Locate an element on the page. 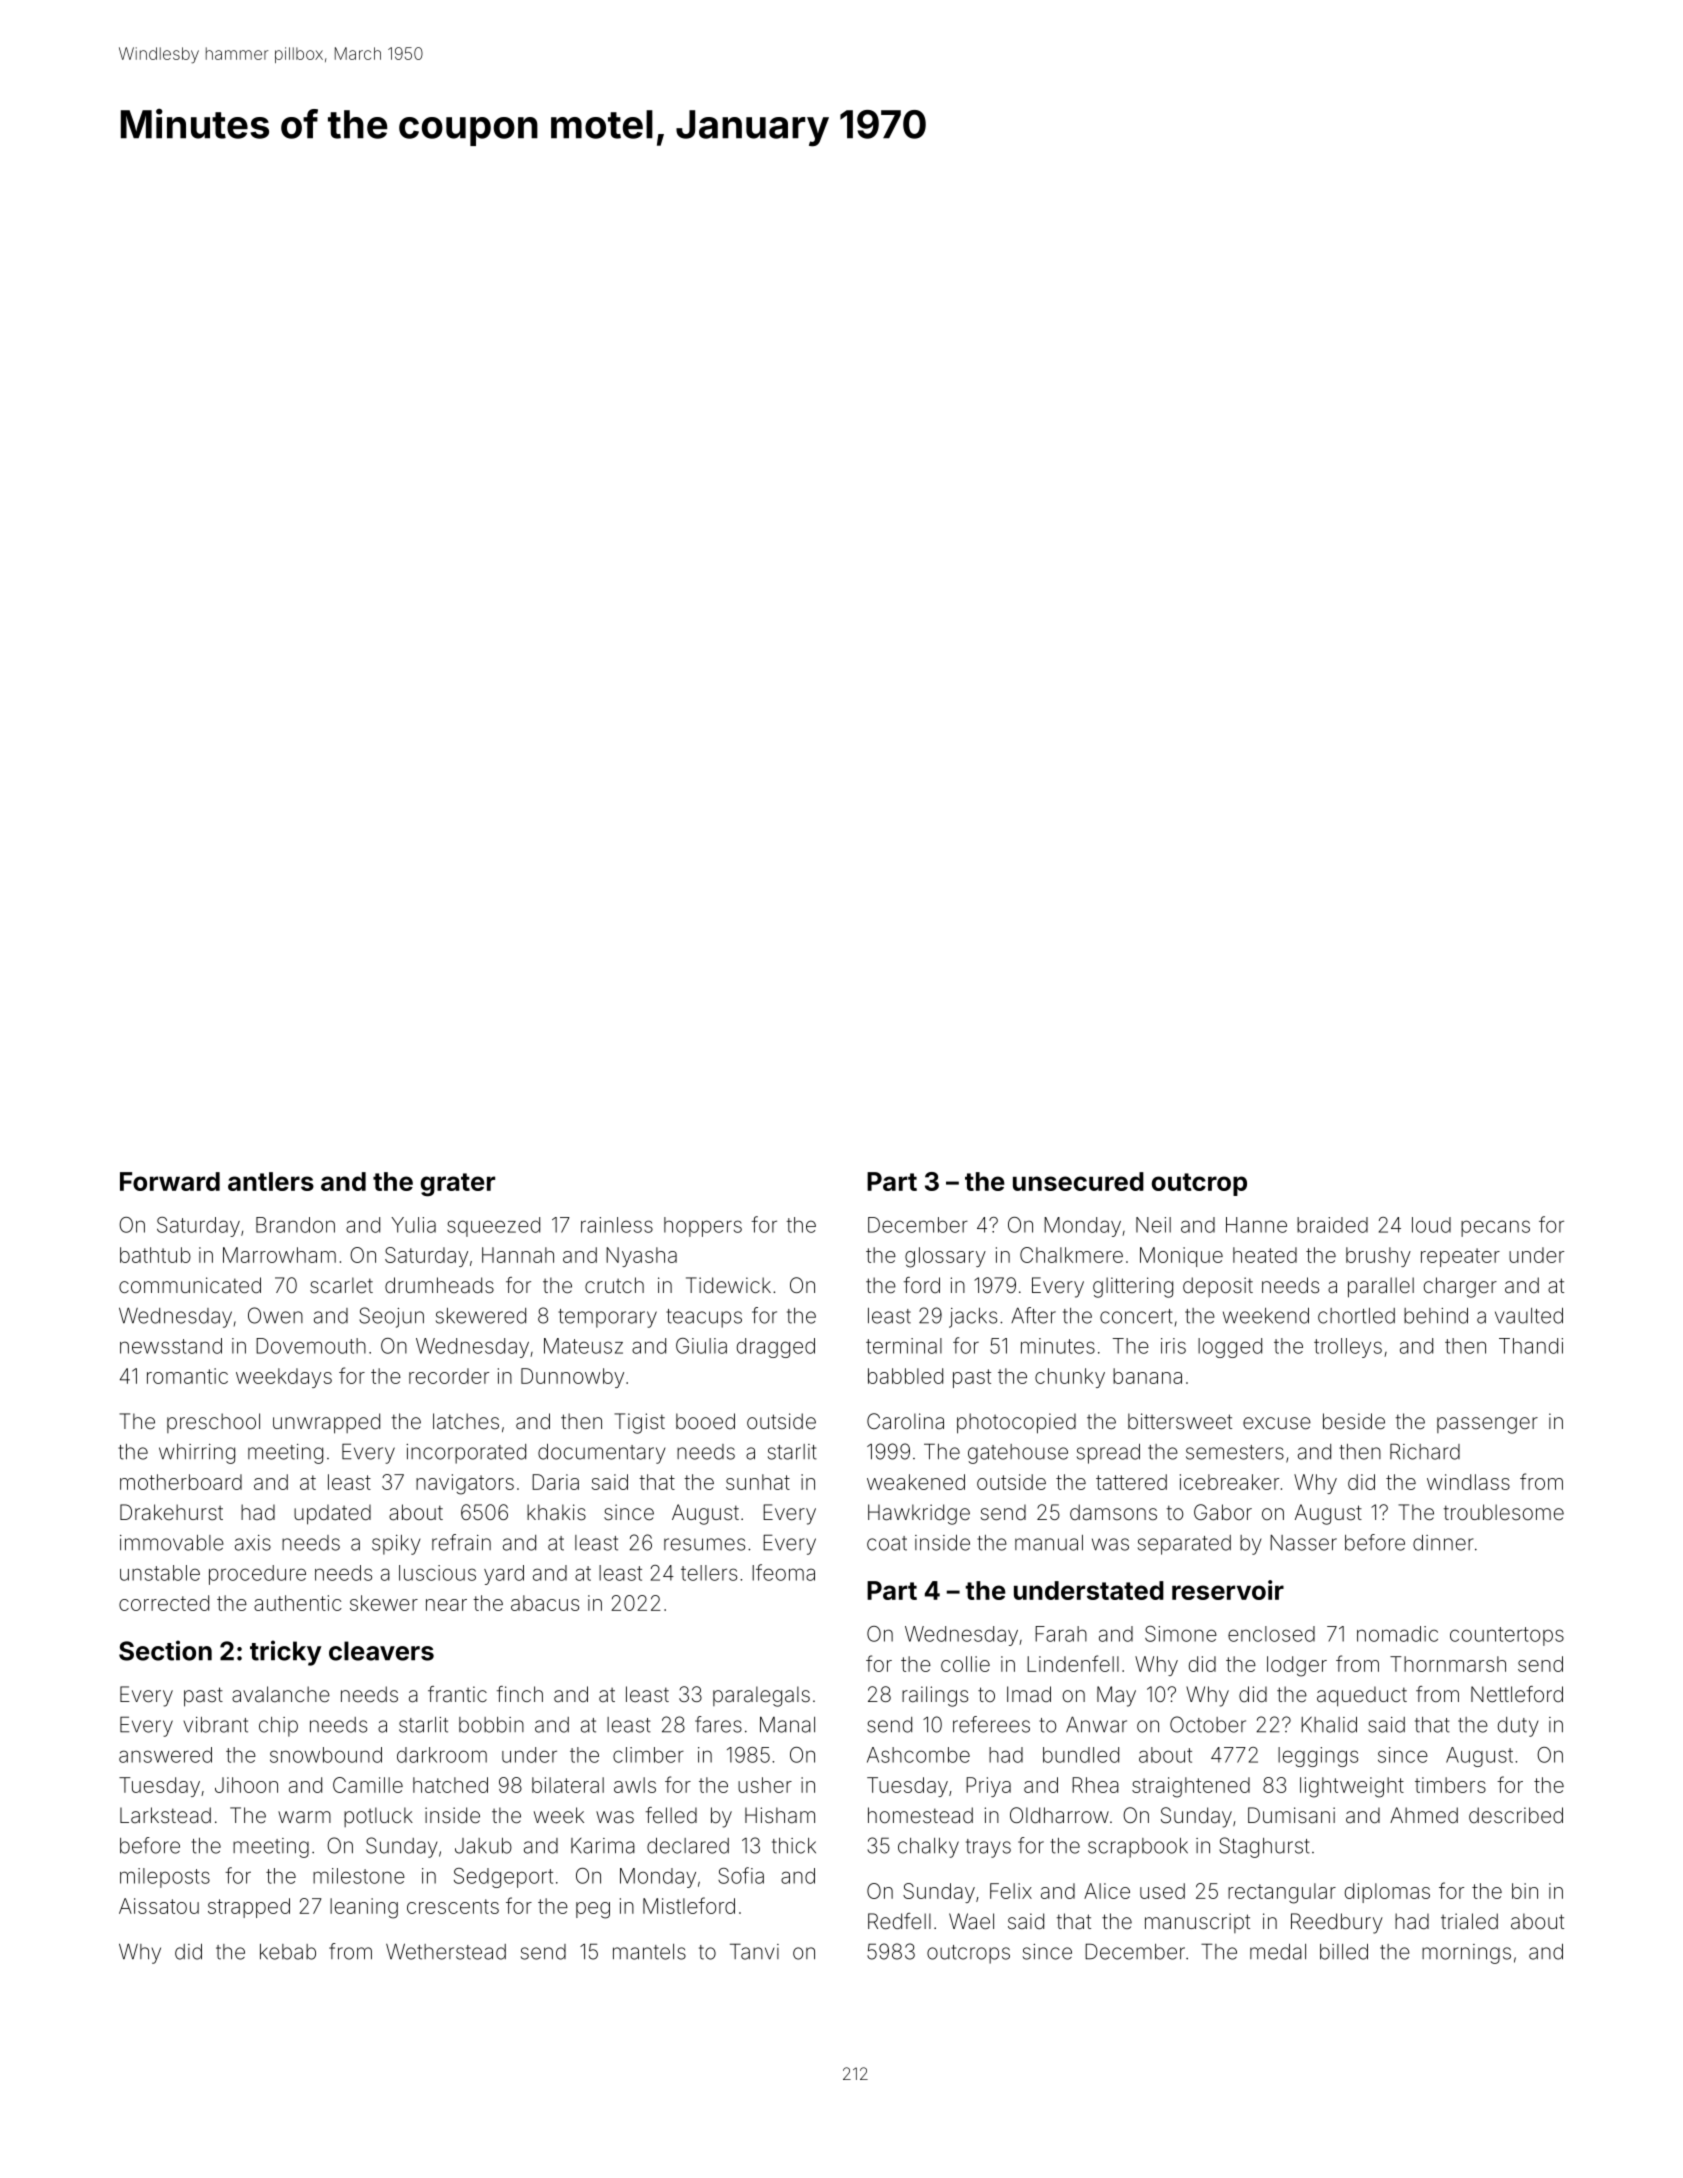  paralegals is located at coordinates (761, 1696).
